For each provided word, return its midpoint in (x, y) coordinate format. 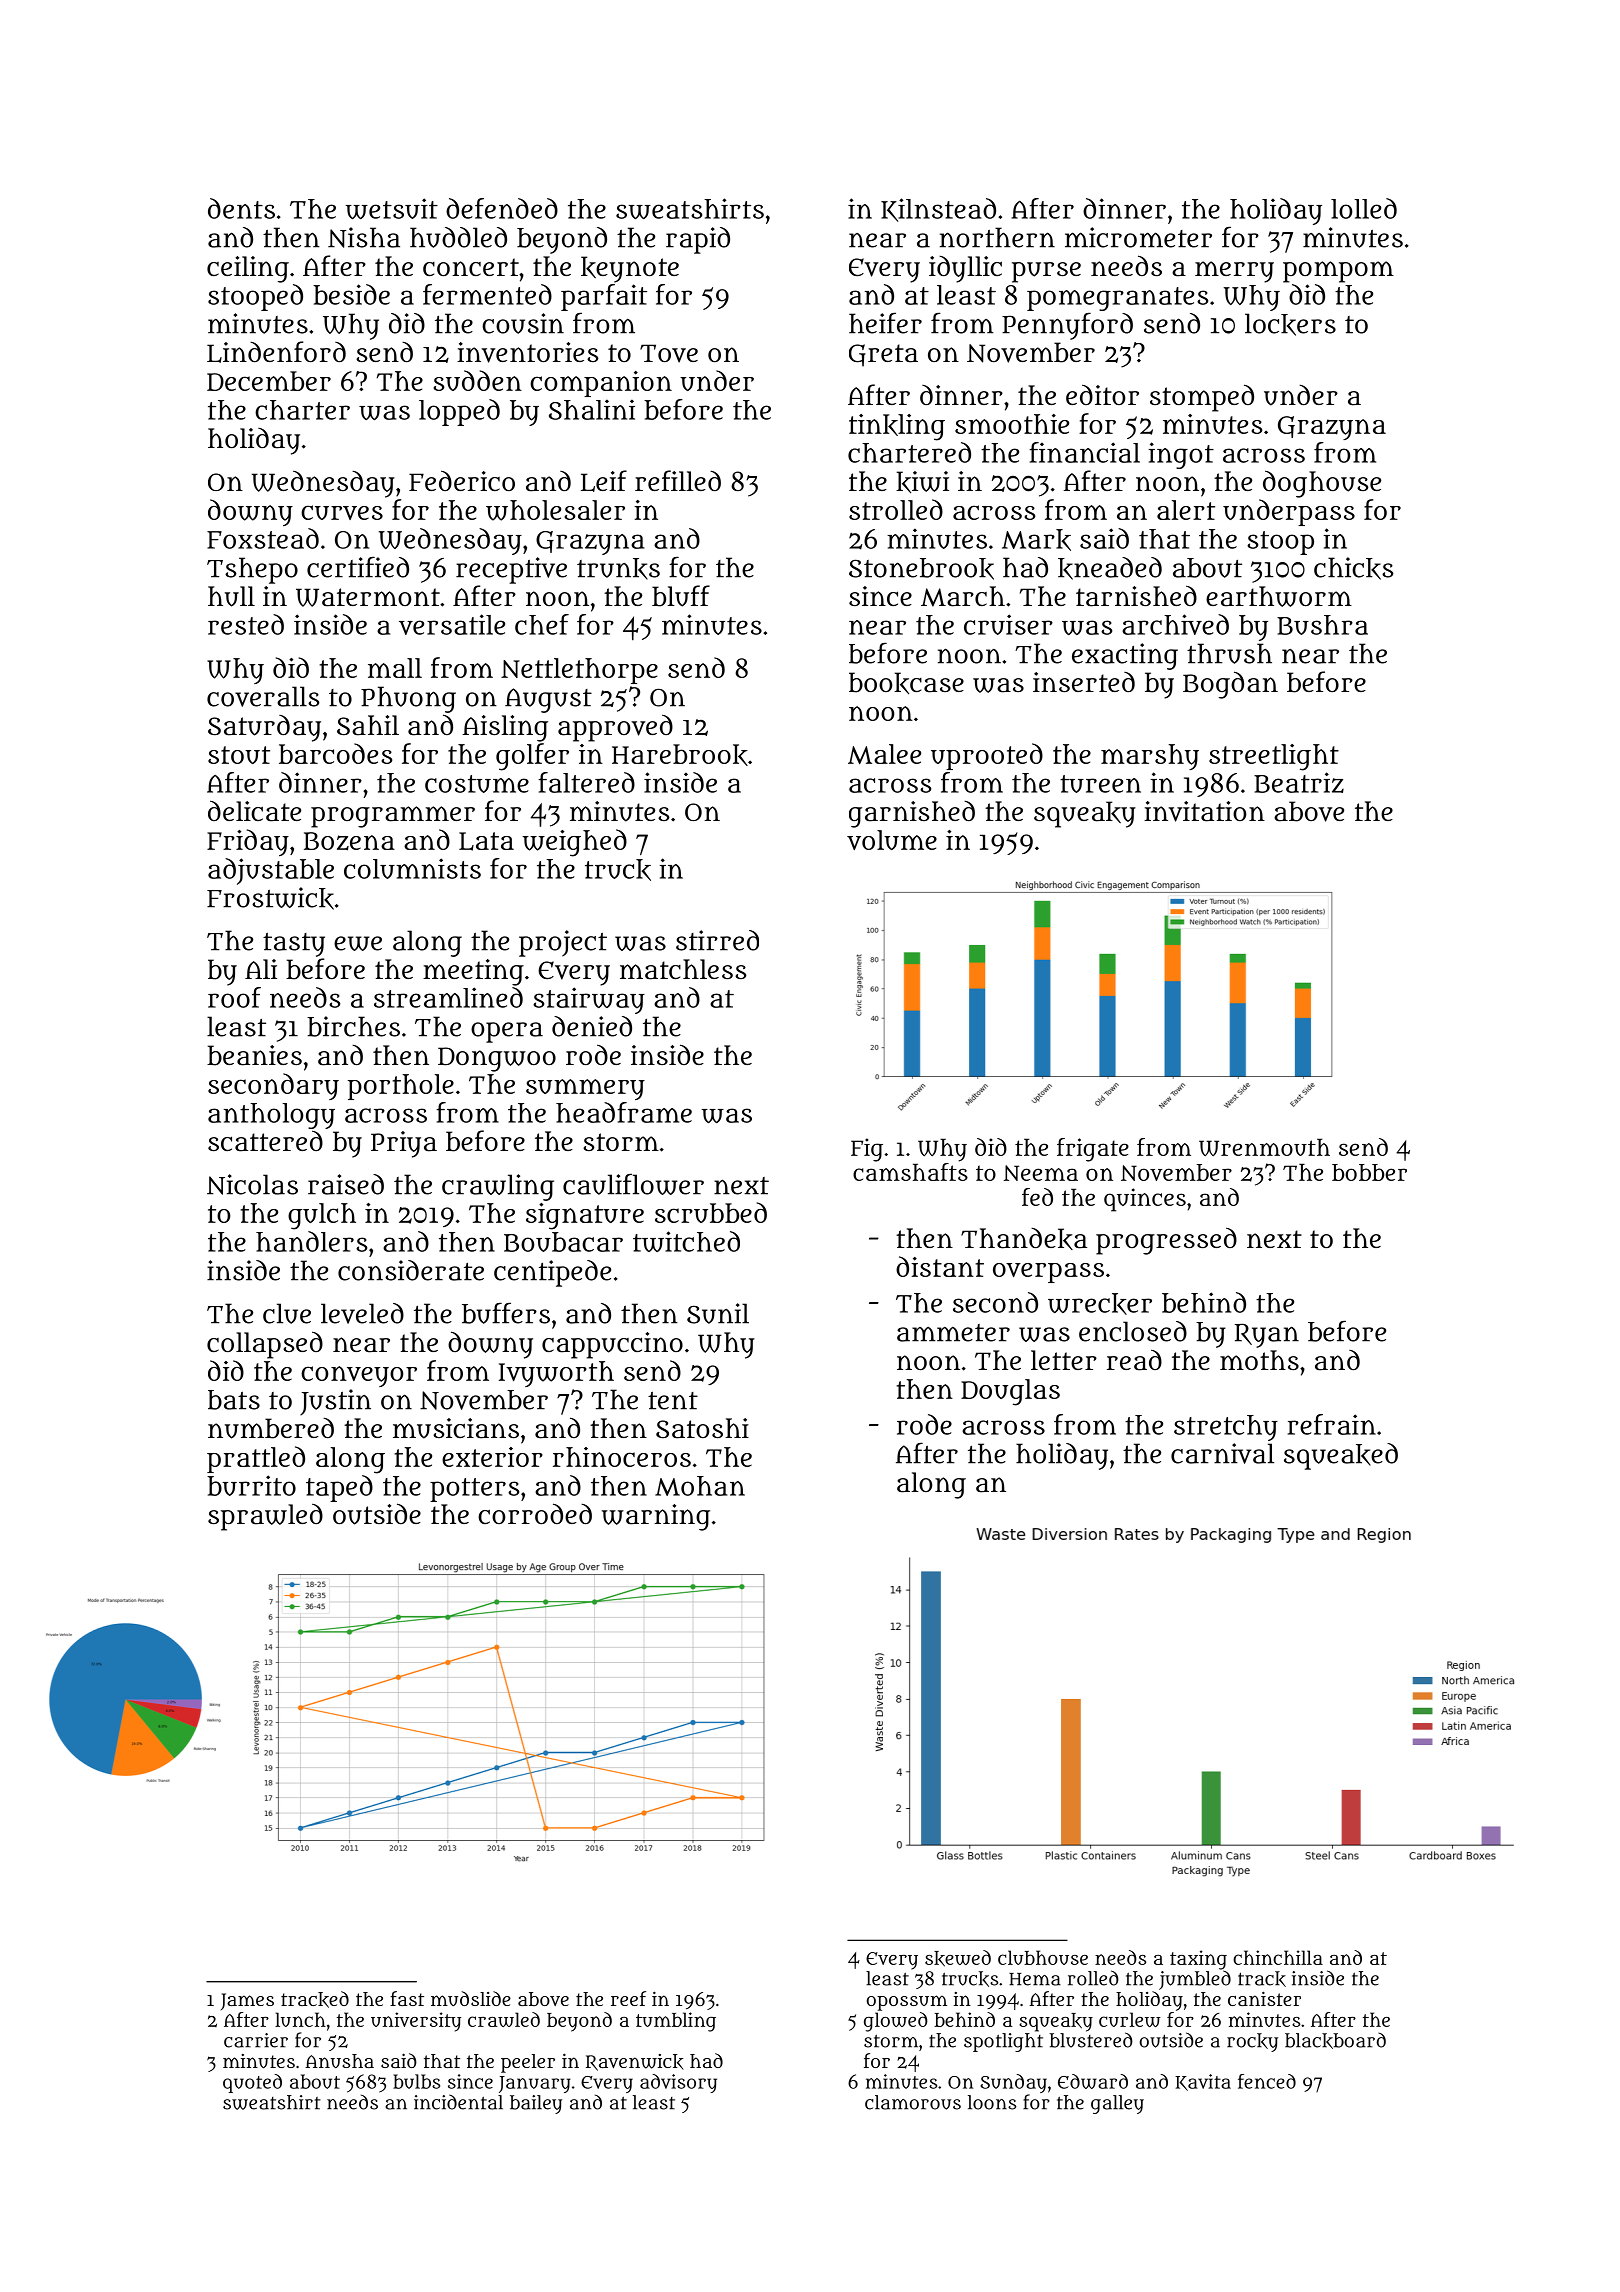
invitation (1204, 811)
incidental (458, 2102)
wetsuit (392, 209)
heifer (885, 323)
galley (1117, 2104)
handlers (311, 1241)
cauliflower (633, 1184)
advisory (678, 2083)
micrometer (1138, 237)
